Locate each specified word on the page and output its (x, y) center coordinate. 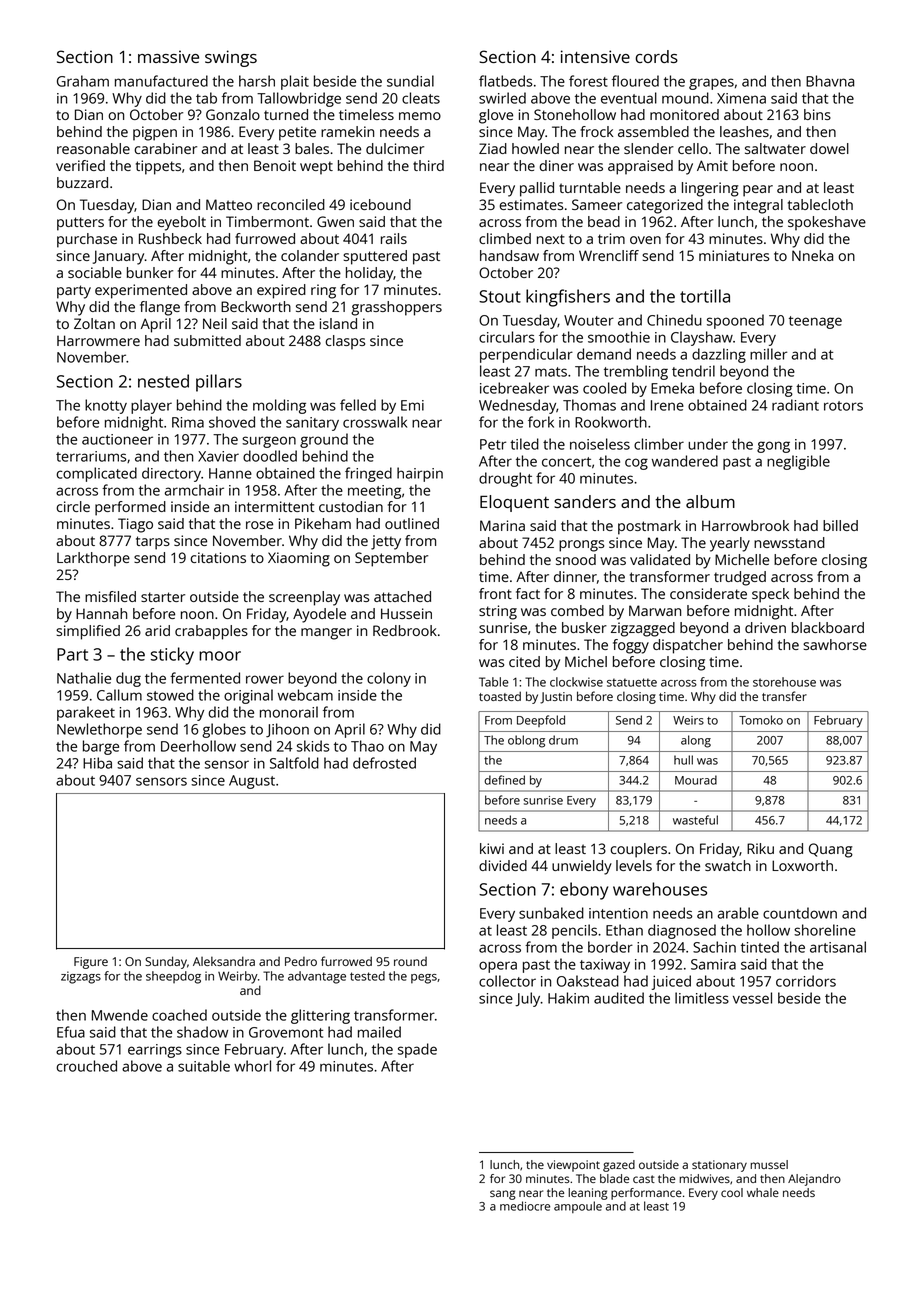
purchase (87, 240)
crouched (86, 1066)
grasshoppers (396, 308)
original (248, 696)
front (495, 593)
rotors (843, 406)
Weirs (688, 720)
